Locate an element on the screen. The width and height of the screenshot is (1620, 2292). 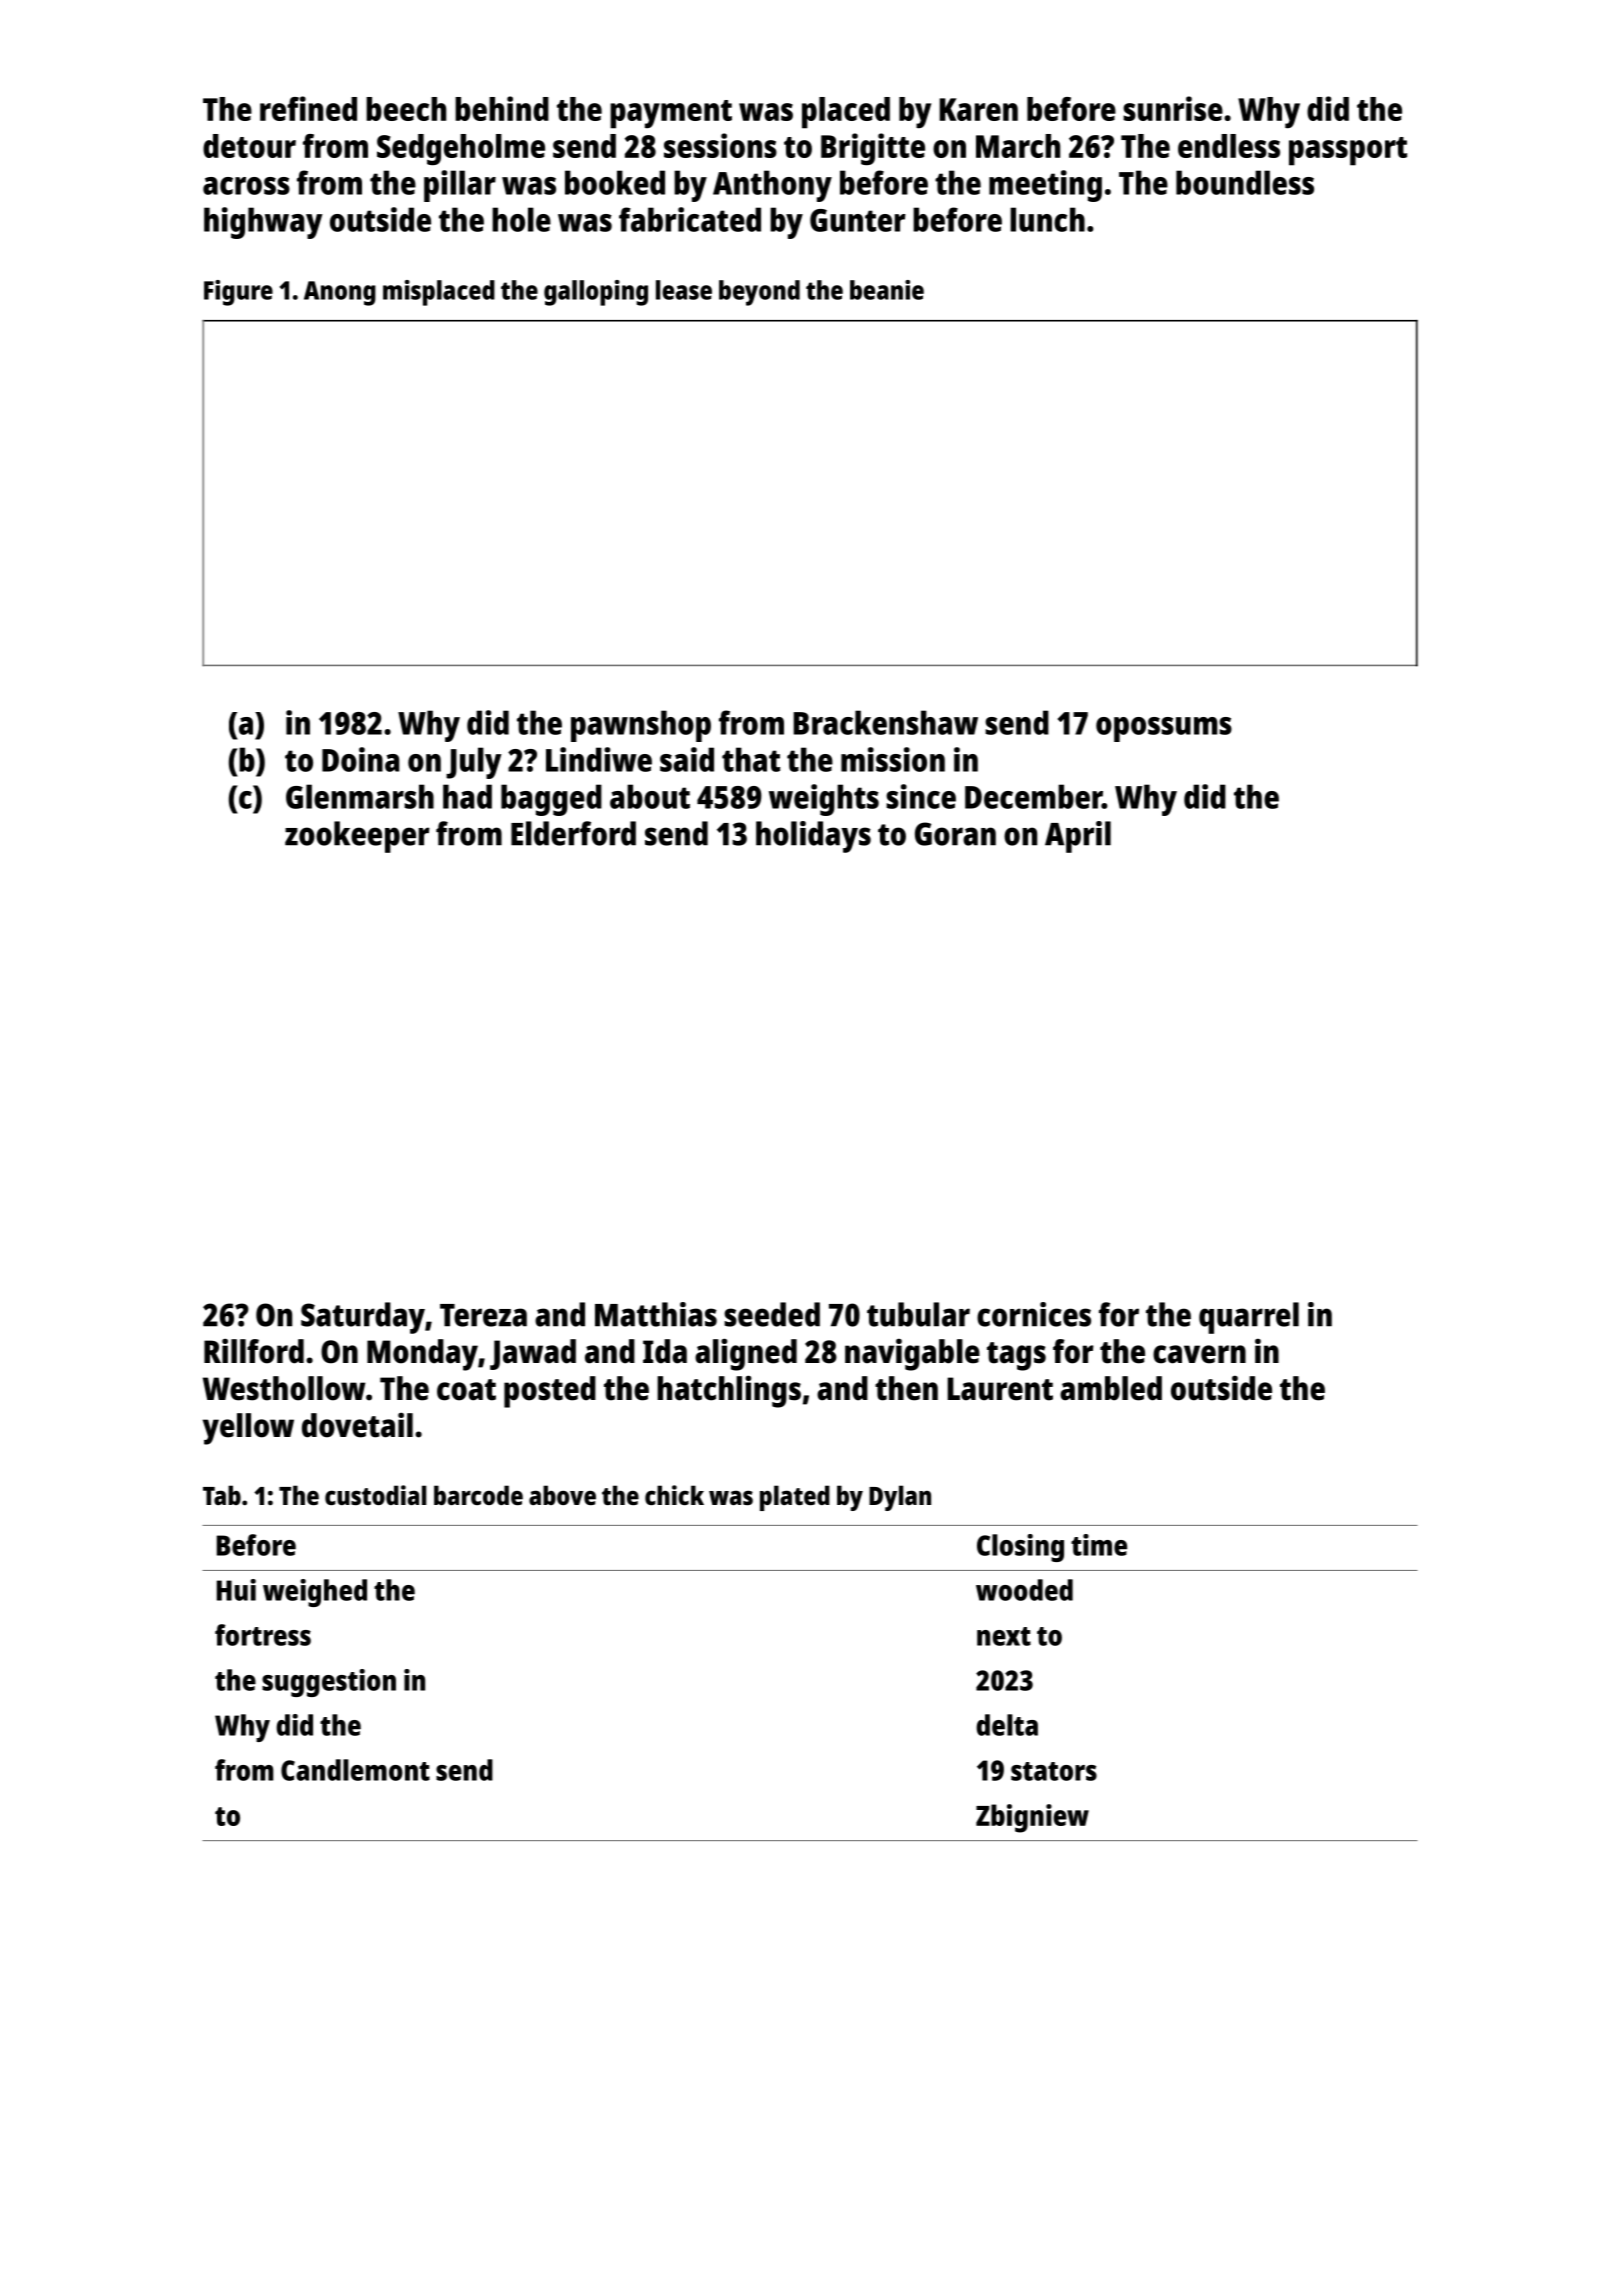
then is located at coordinates (906, 1388).
